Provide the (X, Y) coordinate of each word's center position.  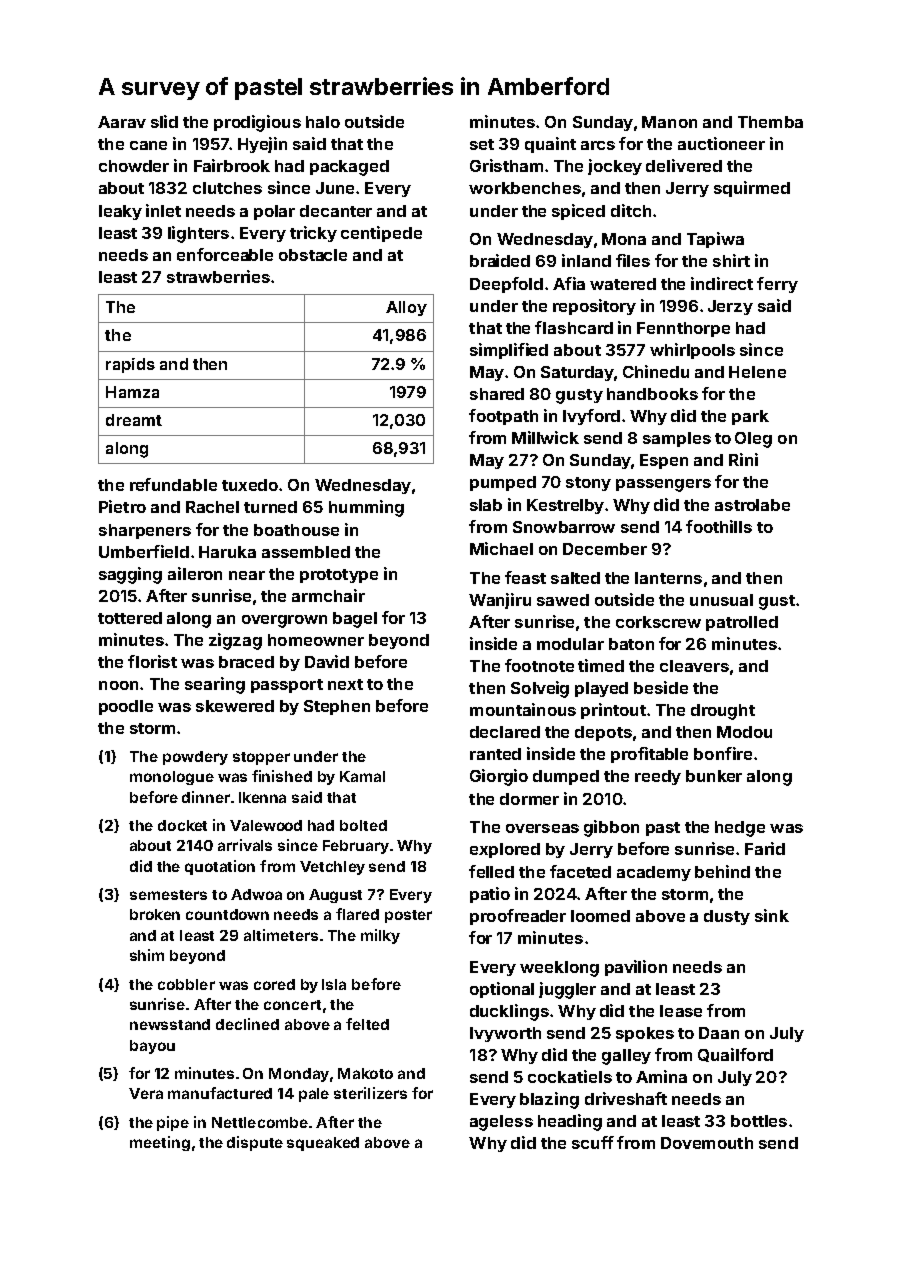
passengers (663, 485)
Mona (624, 239)
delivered (684, 165)
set (482, 144)
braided (500, 260)
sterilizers (370, 1093)
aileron (195, 573)
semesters (168, 895)
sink (772, 915)
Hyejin (262, 145)
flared (357, 914)
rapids (130, 365)
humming (366, 508)
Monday (299, 1075)
